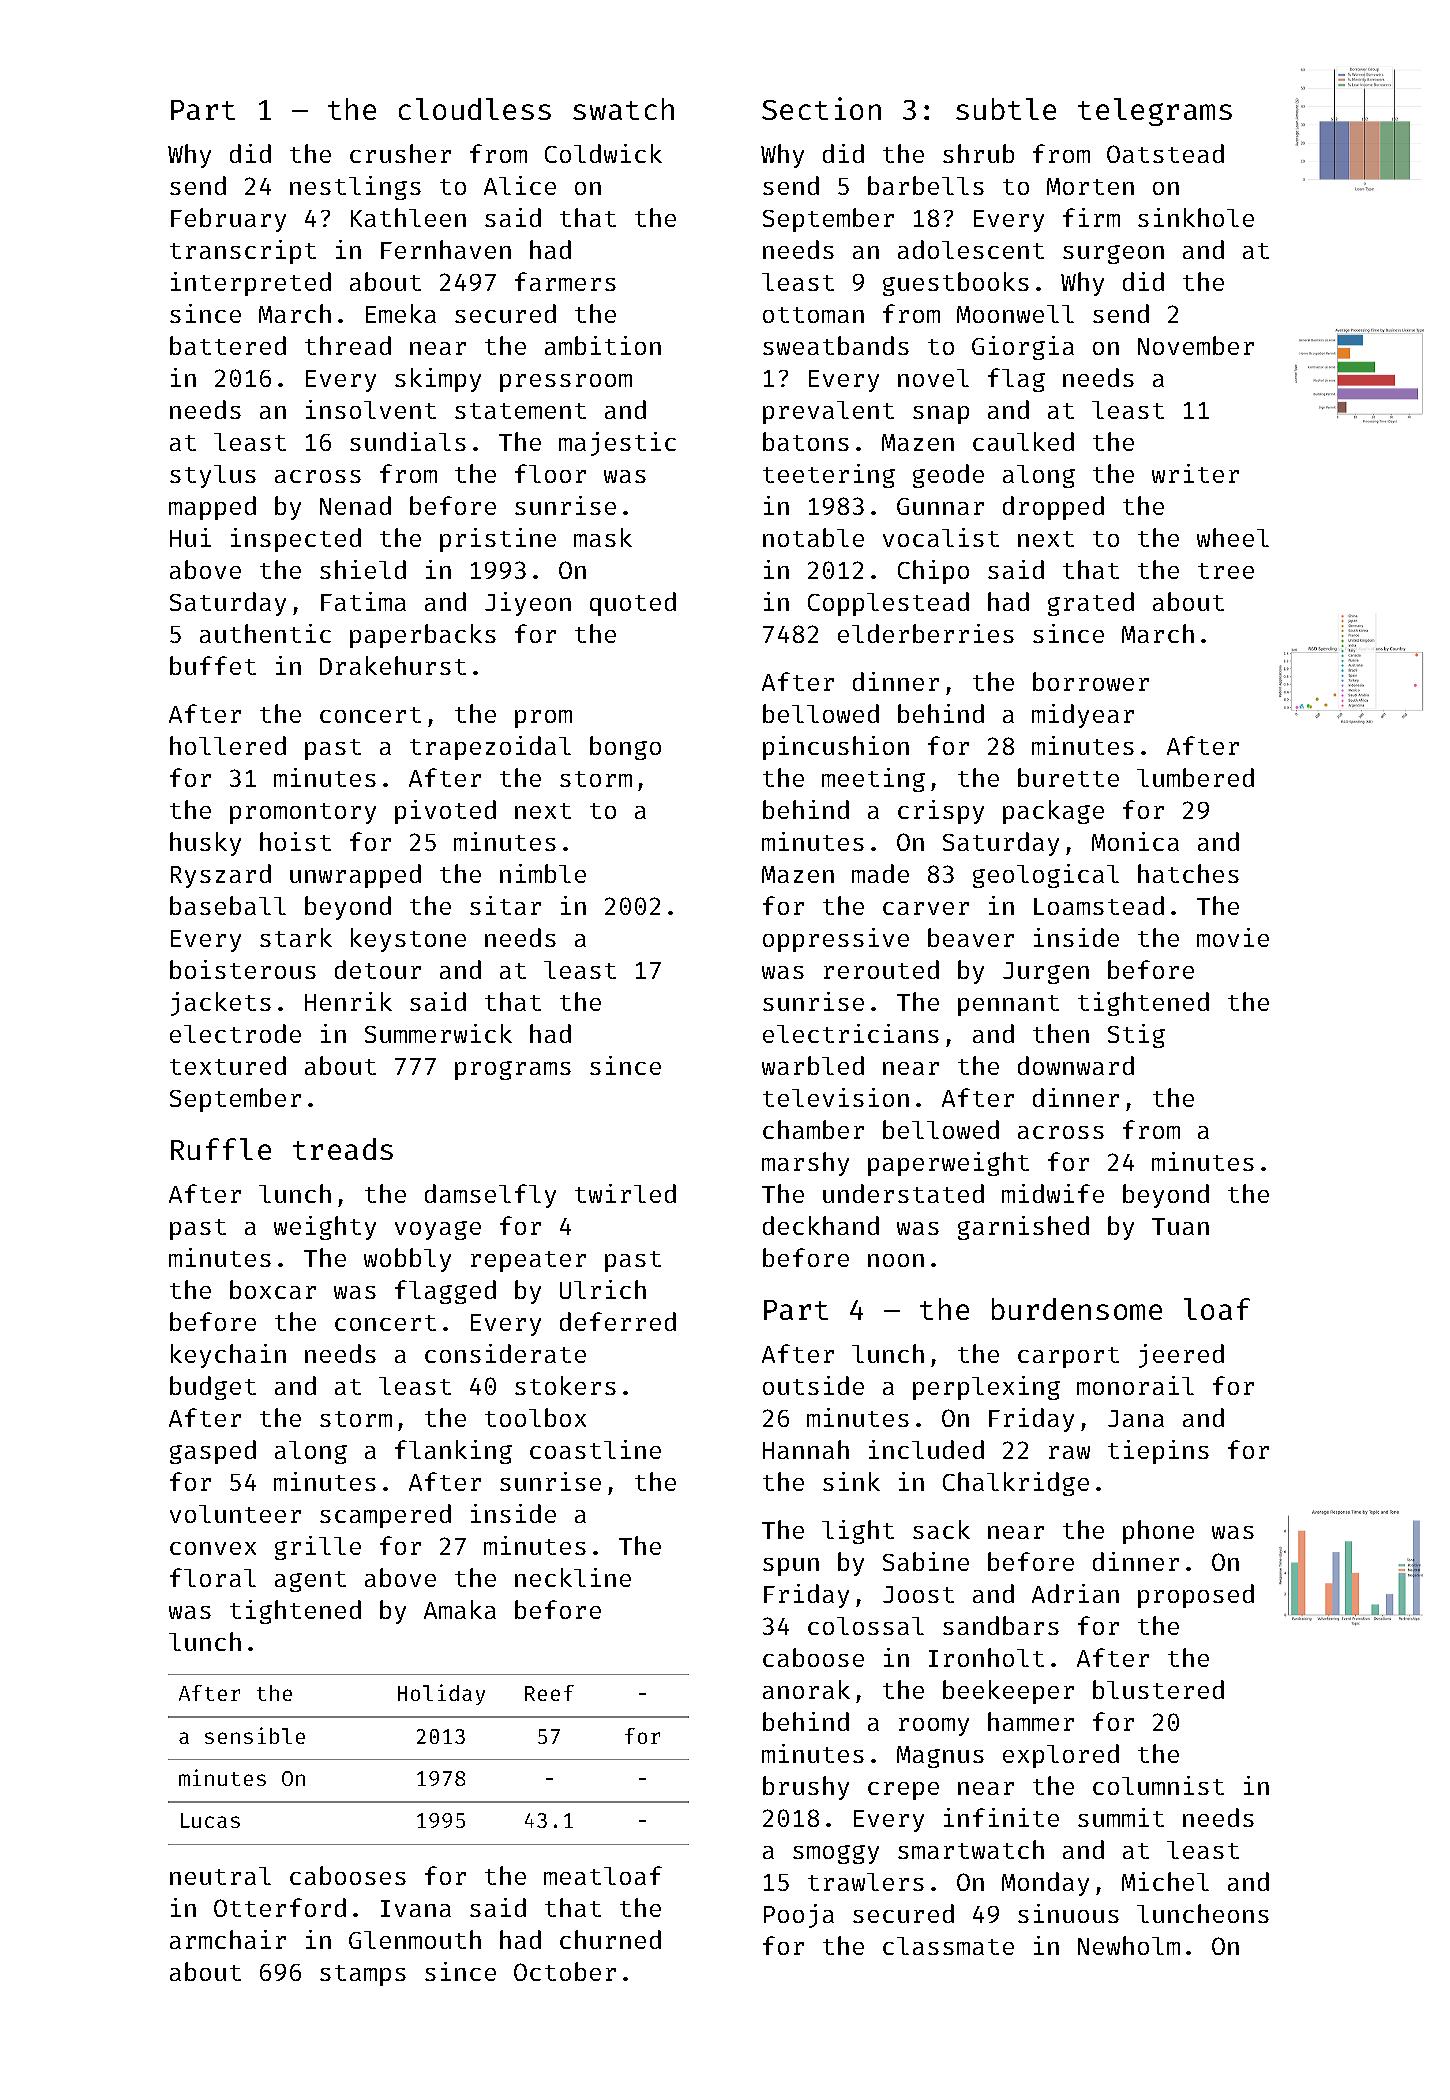 The width and height of the document is (1450, 2100). I want to click on quoted, so click(633, 604).
